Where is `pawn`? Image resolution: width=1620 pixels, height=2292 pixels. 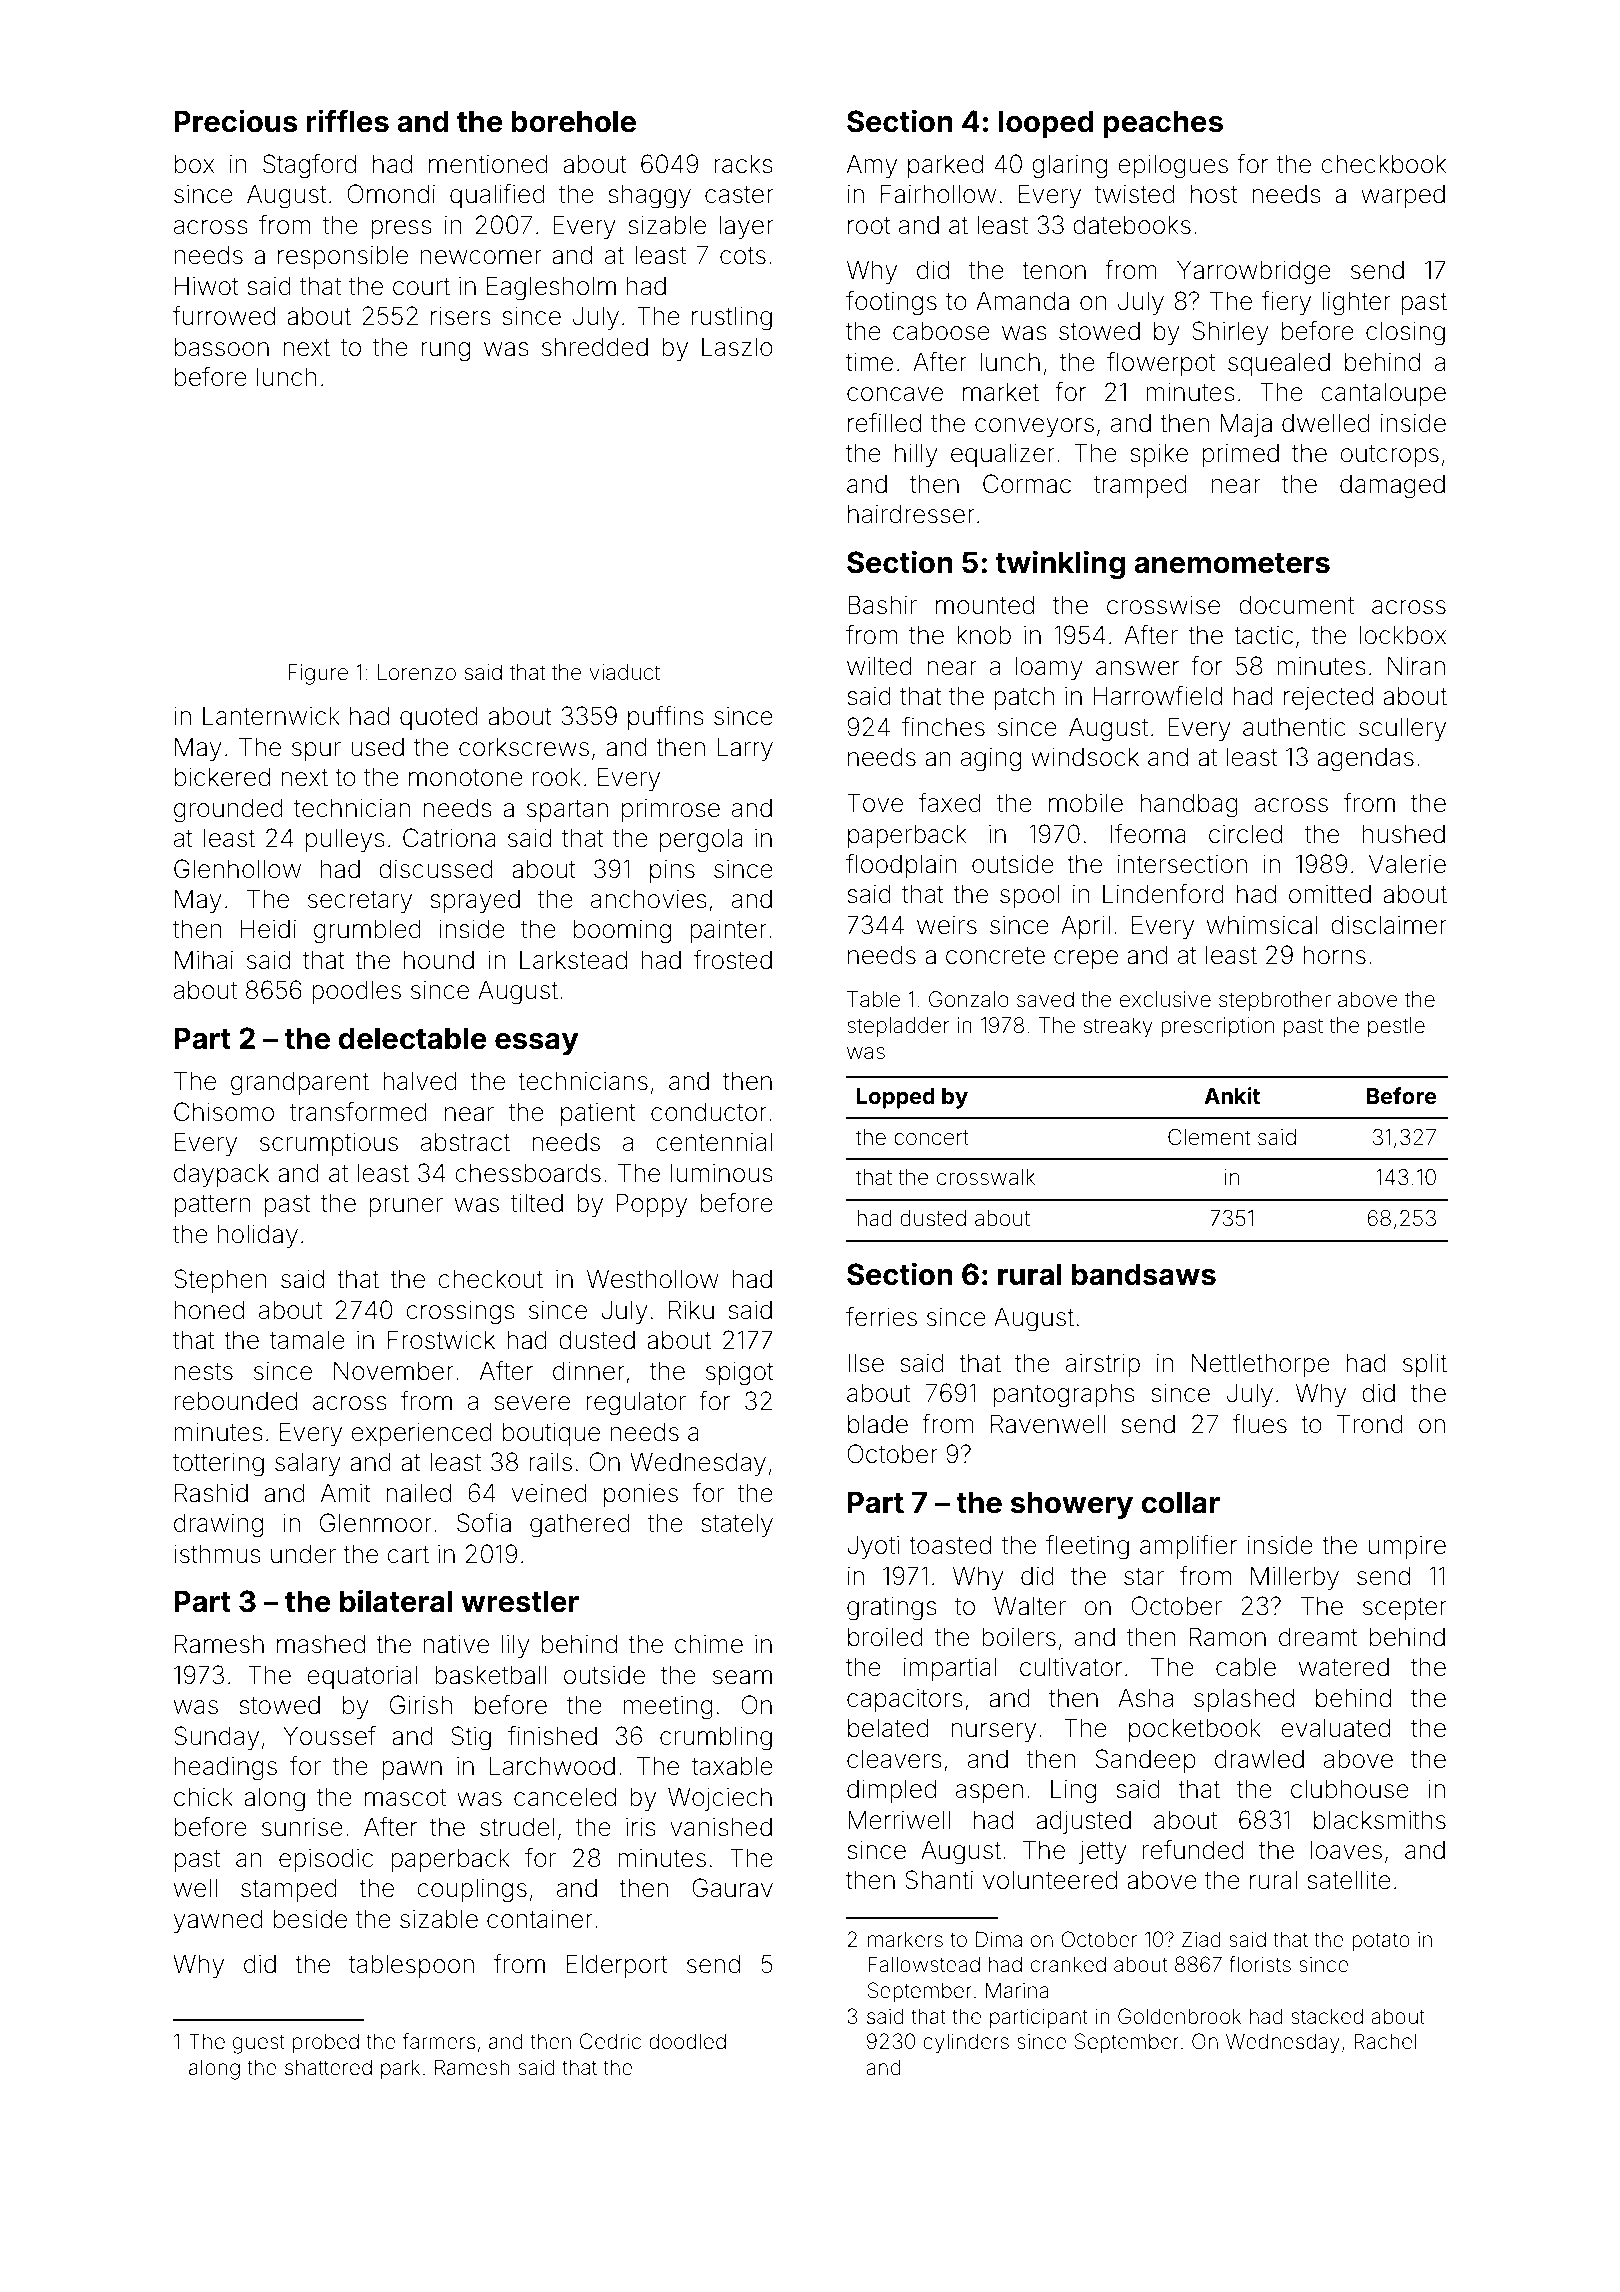
pawn is located at coordinates (412, 1770).
